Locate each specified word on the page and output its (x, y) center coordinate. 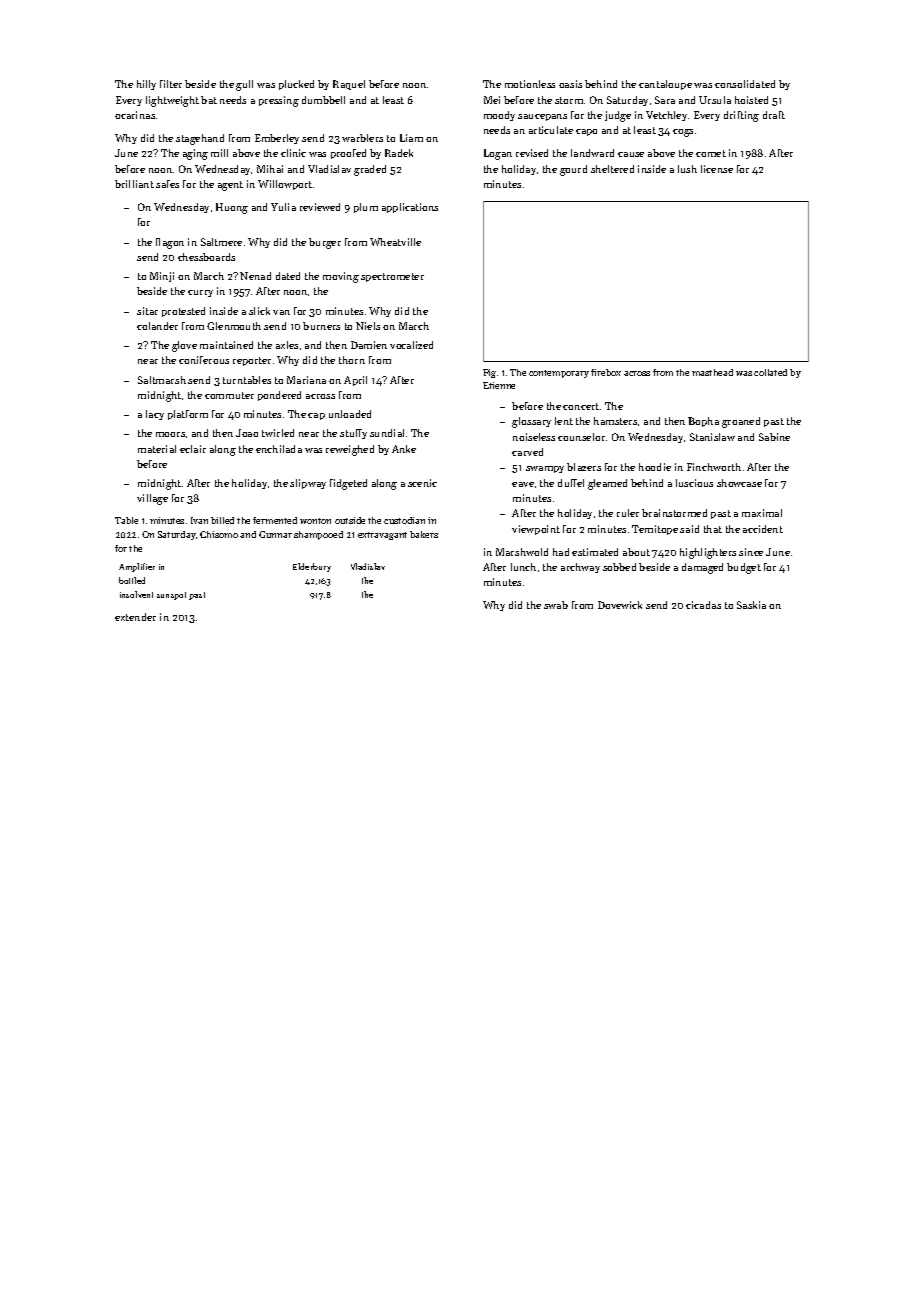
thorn (352, 360)
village (152, 499)
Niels (368, 326)
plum (366, 208)
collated (770, 372)
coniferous (204, 360)
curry (200, 293)
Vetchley (666, 116)
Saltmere (221, 242)
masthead (712, 372)
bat (209, 100)
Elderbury (312, 567)
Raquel (349, 85)
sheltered (612, 169)
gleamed (607, 484)
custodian (404, 520)
